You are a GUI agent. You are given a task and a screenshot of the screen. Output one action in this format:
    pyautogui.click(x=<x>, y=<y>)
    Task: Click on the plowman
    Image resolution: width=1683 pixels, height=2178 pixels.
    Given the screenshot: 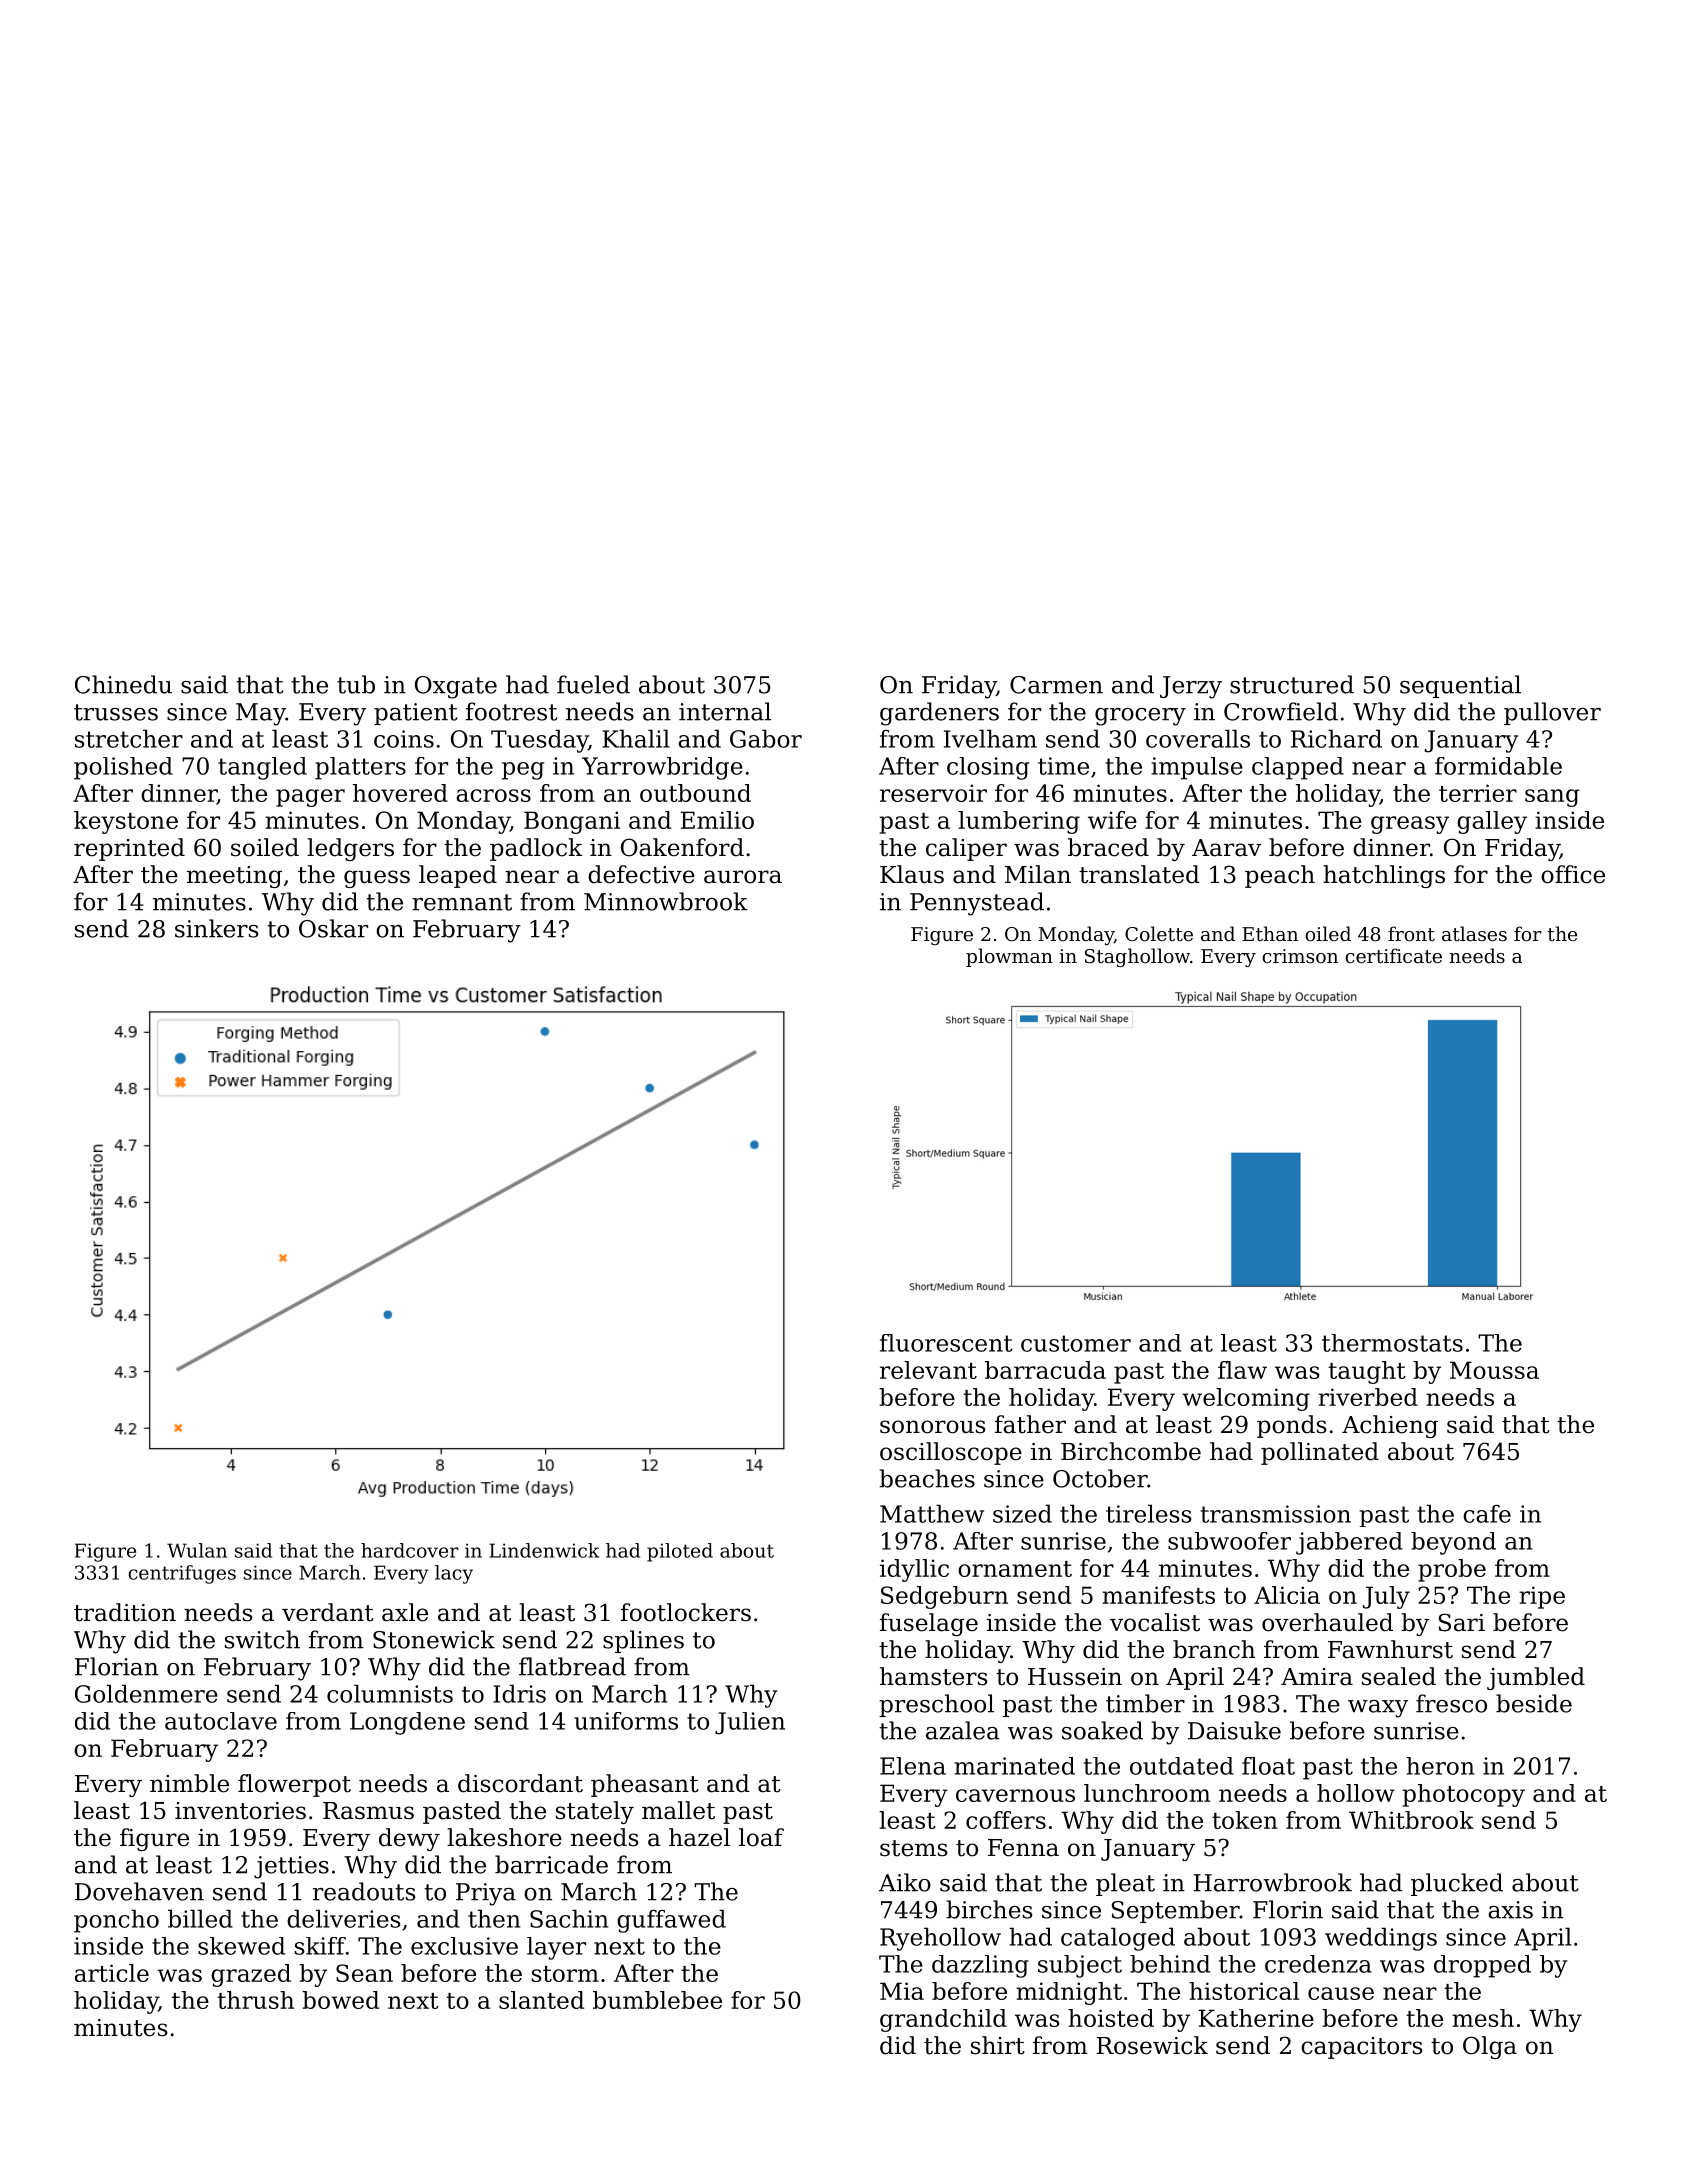 What is the action you would take?
    pyautogui.click(x=1009, y=957)
